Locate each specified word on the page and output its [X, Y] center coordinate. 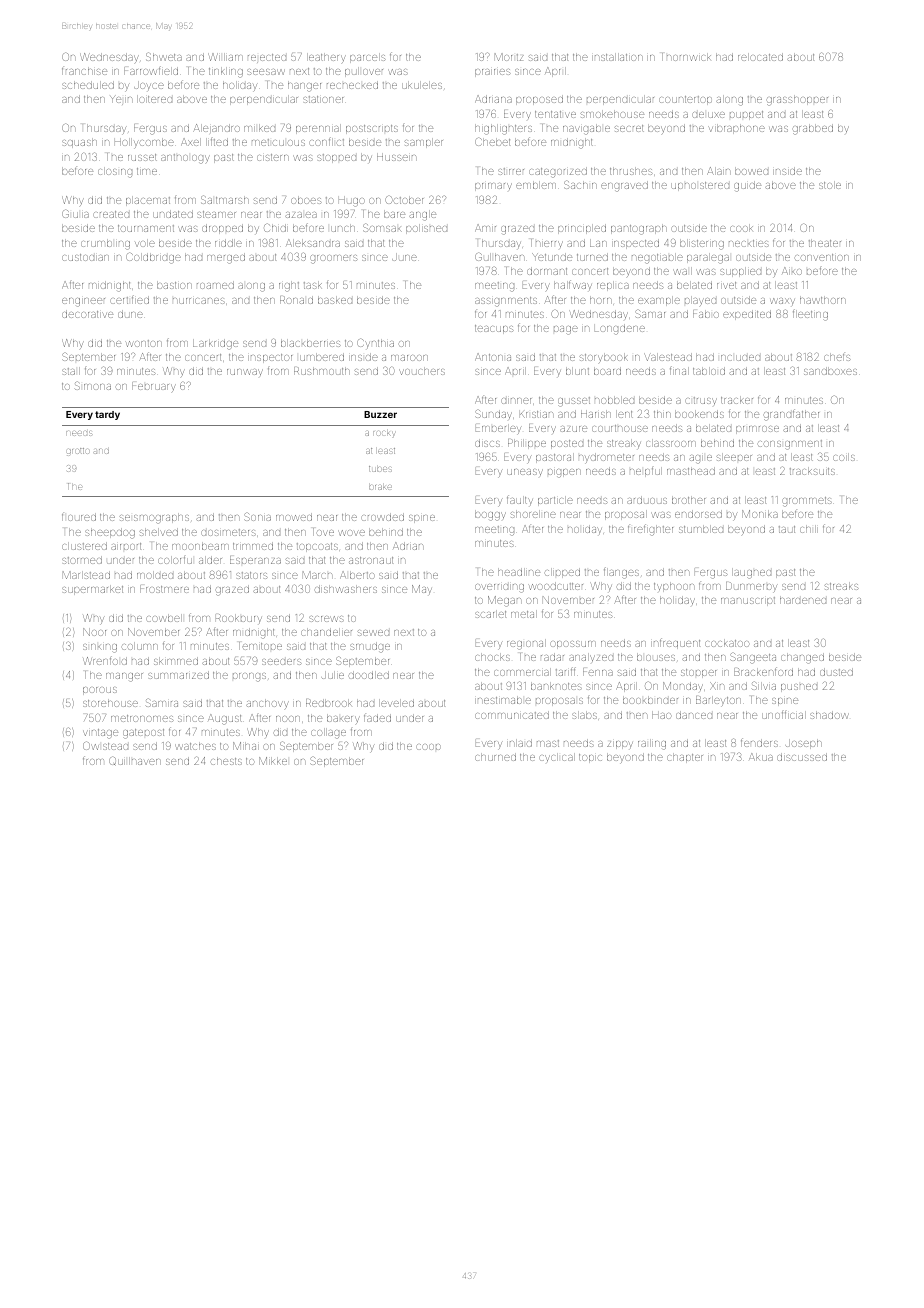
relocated [760, 57]
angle [422, 215]
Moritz [509, 57]
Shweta [164, 56]
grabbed [813, 129]
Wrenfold [105, 660]
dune [130, 314]
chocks [492, 657]
